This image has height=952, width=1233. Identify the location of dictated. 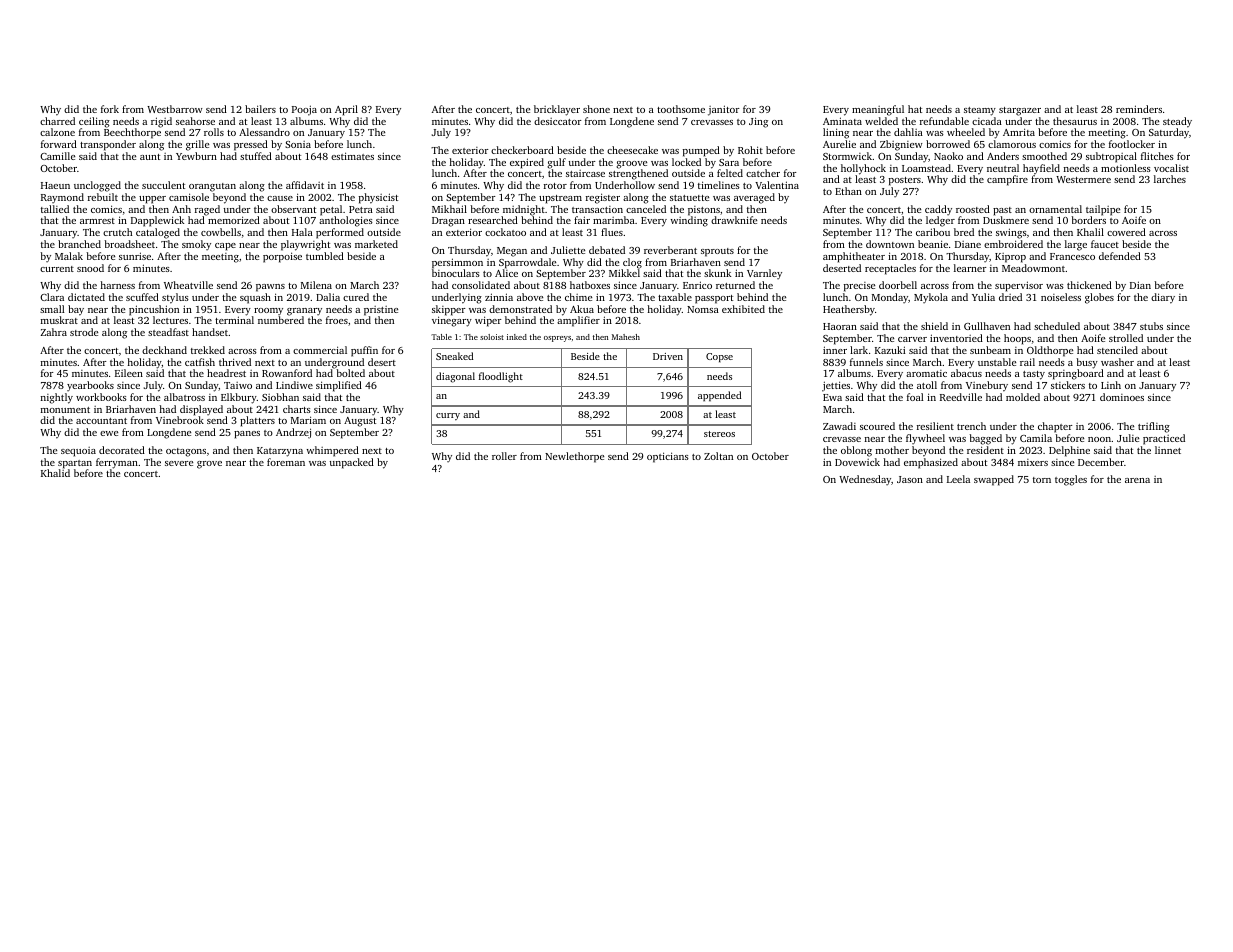
(86, 297).
